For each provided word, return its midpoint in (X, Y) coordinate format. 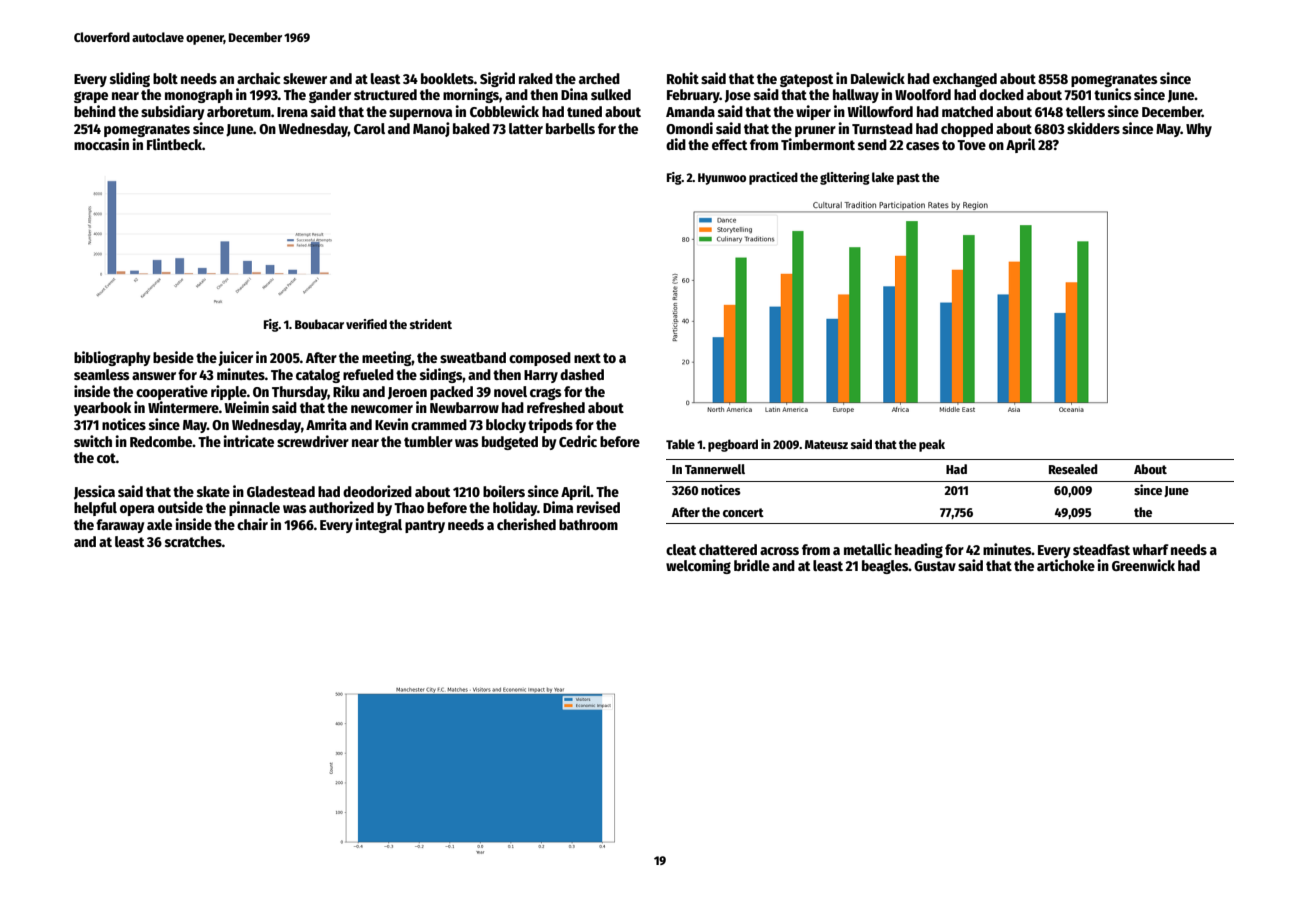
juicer (235, 358)
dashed (582, 374)
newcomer (382, 409)
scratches (193, 541)
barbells (570, 128)
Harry (541, 376)
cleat (681, 549)
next (587, 358)
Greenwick (1143, 565)
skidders (1093, 128)
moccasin (101, 144)
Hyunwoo (722, 179)
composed (540, 359)
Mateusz (826, 444)
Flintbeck (174, 144)
